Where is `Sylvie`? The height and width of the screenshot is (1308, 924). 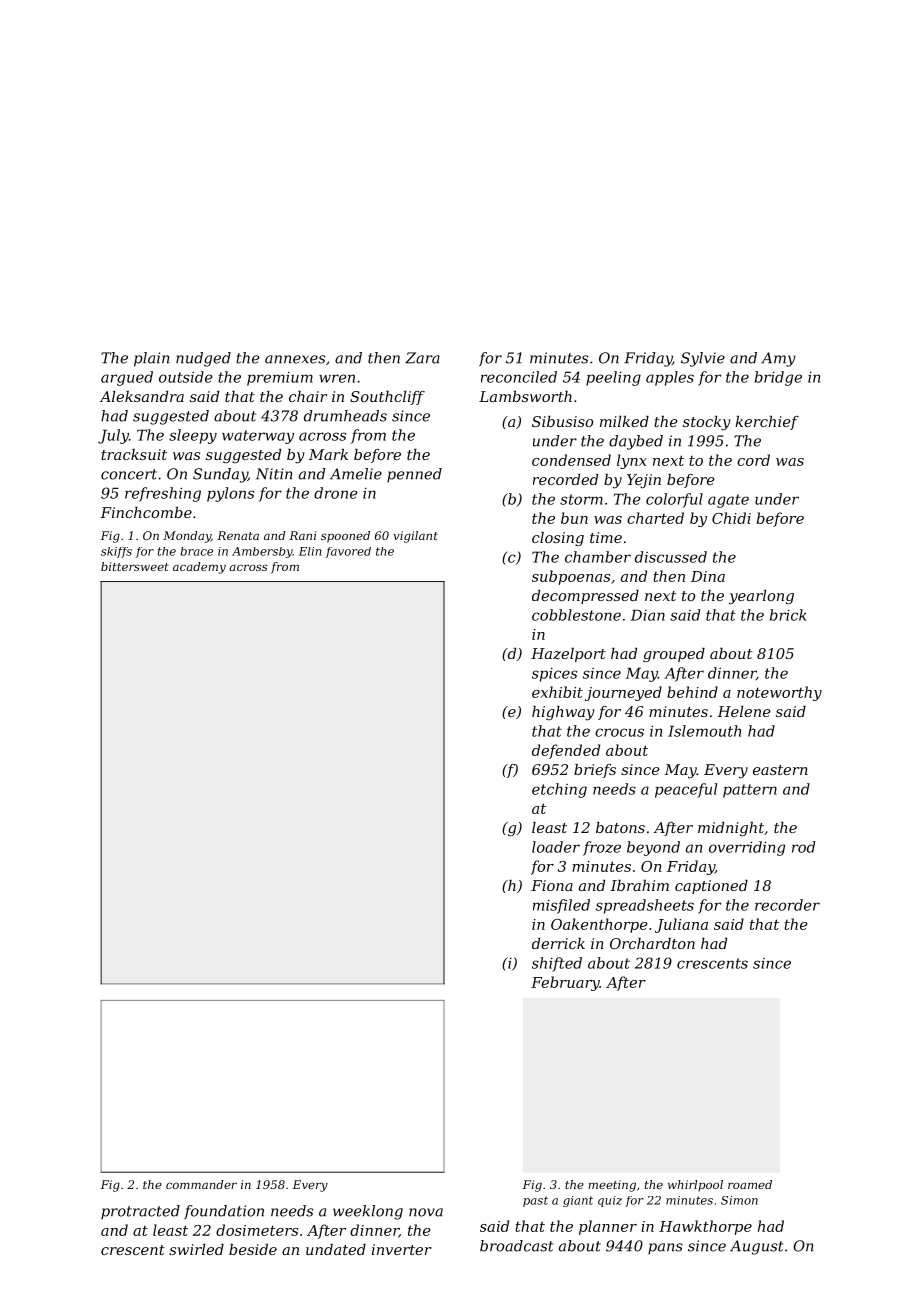 Sylvie is located at coordinates (703, 359).
